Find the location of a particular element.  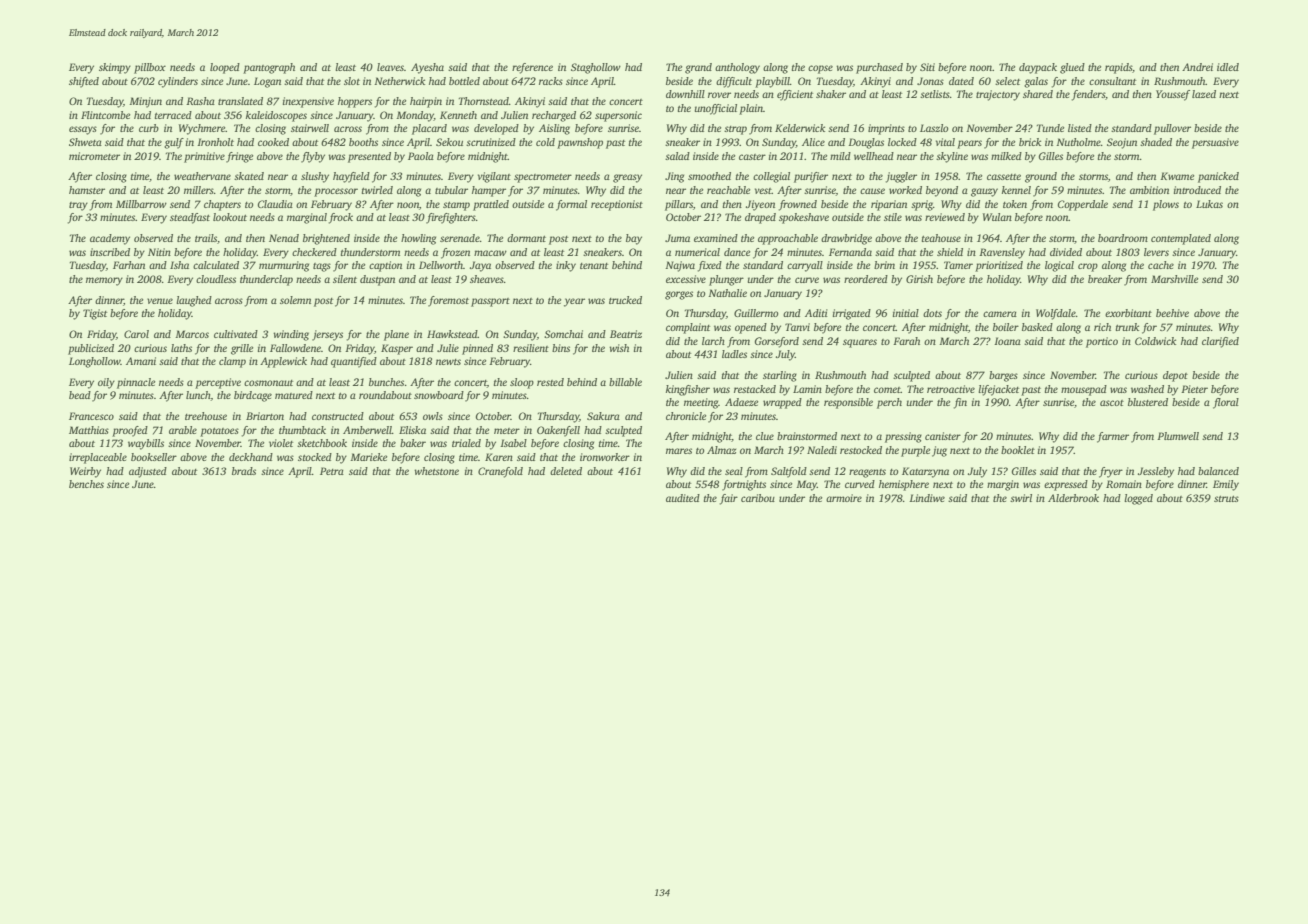

portico is located at coordinates (1102, 342).
